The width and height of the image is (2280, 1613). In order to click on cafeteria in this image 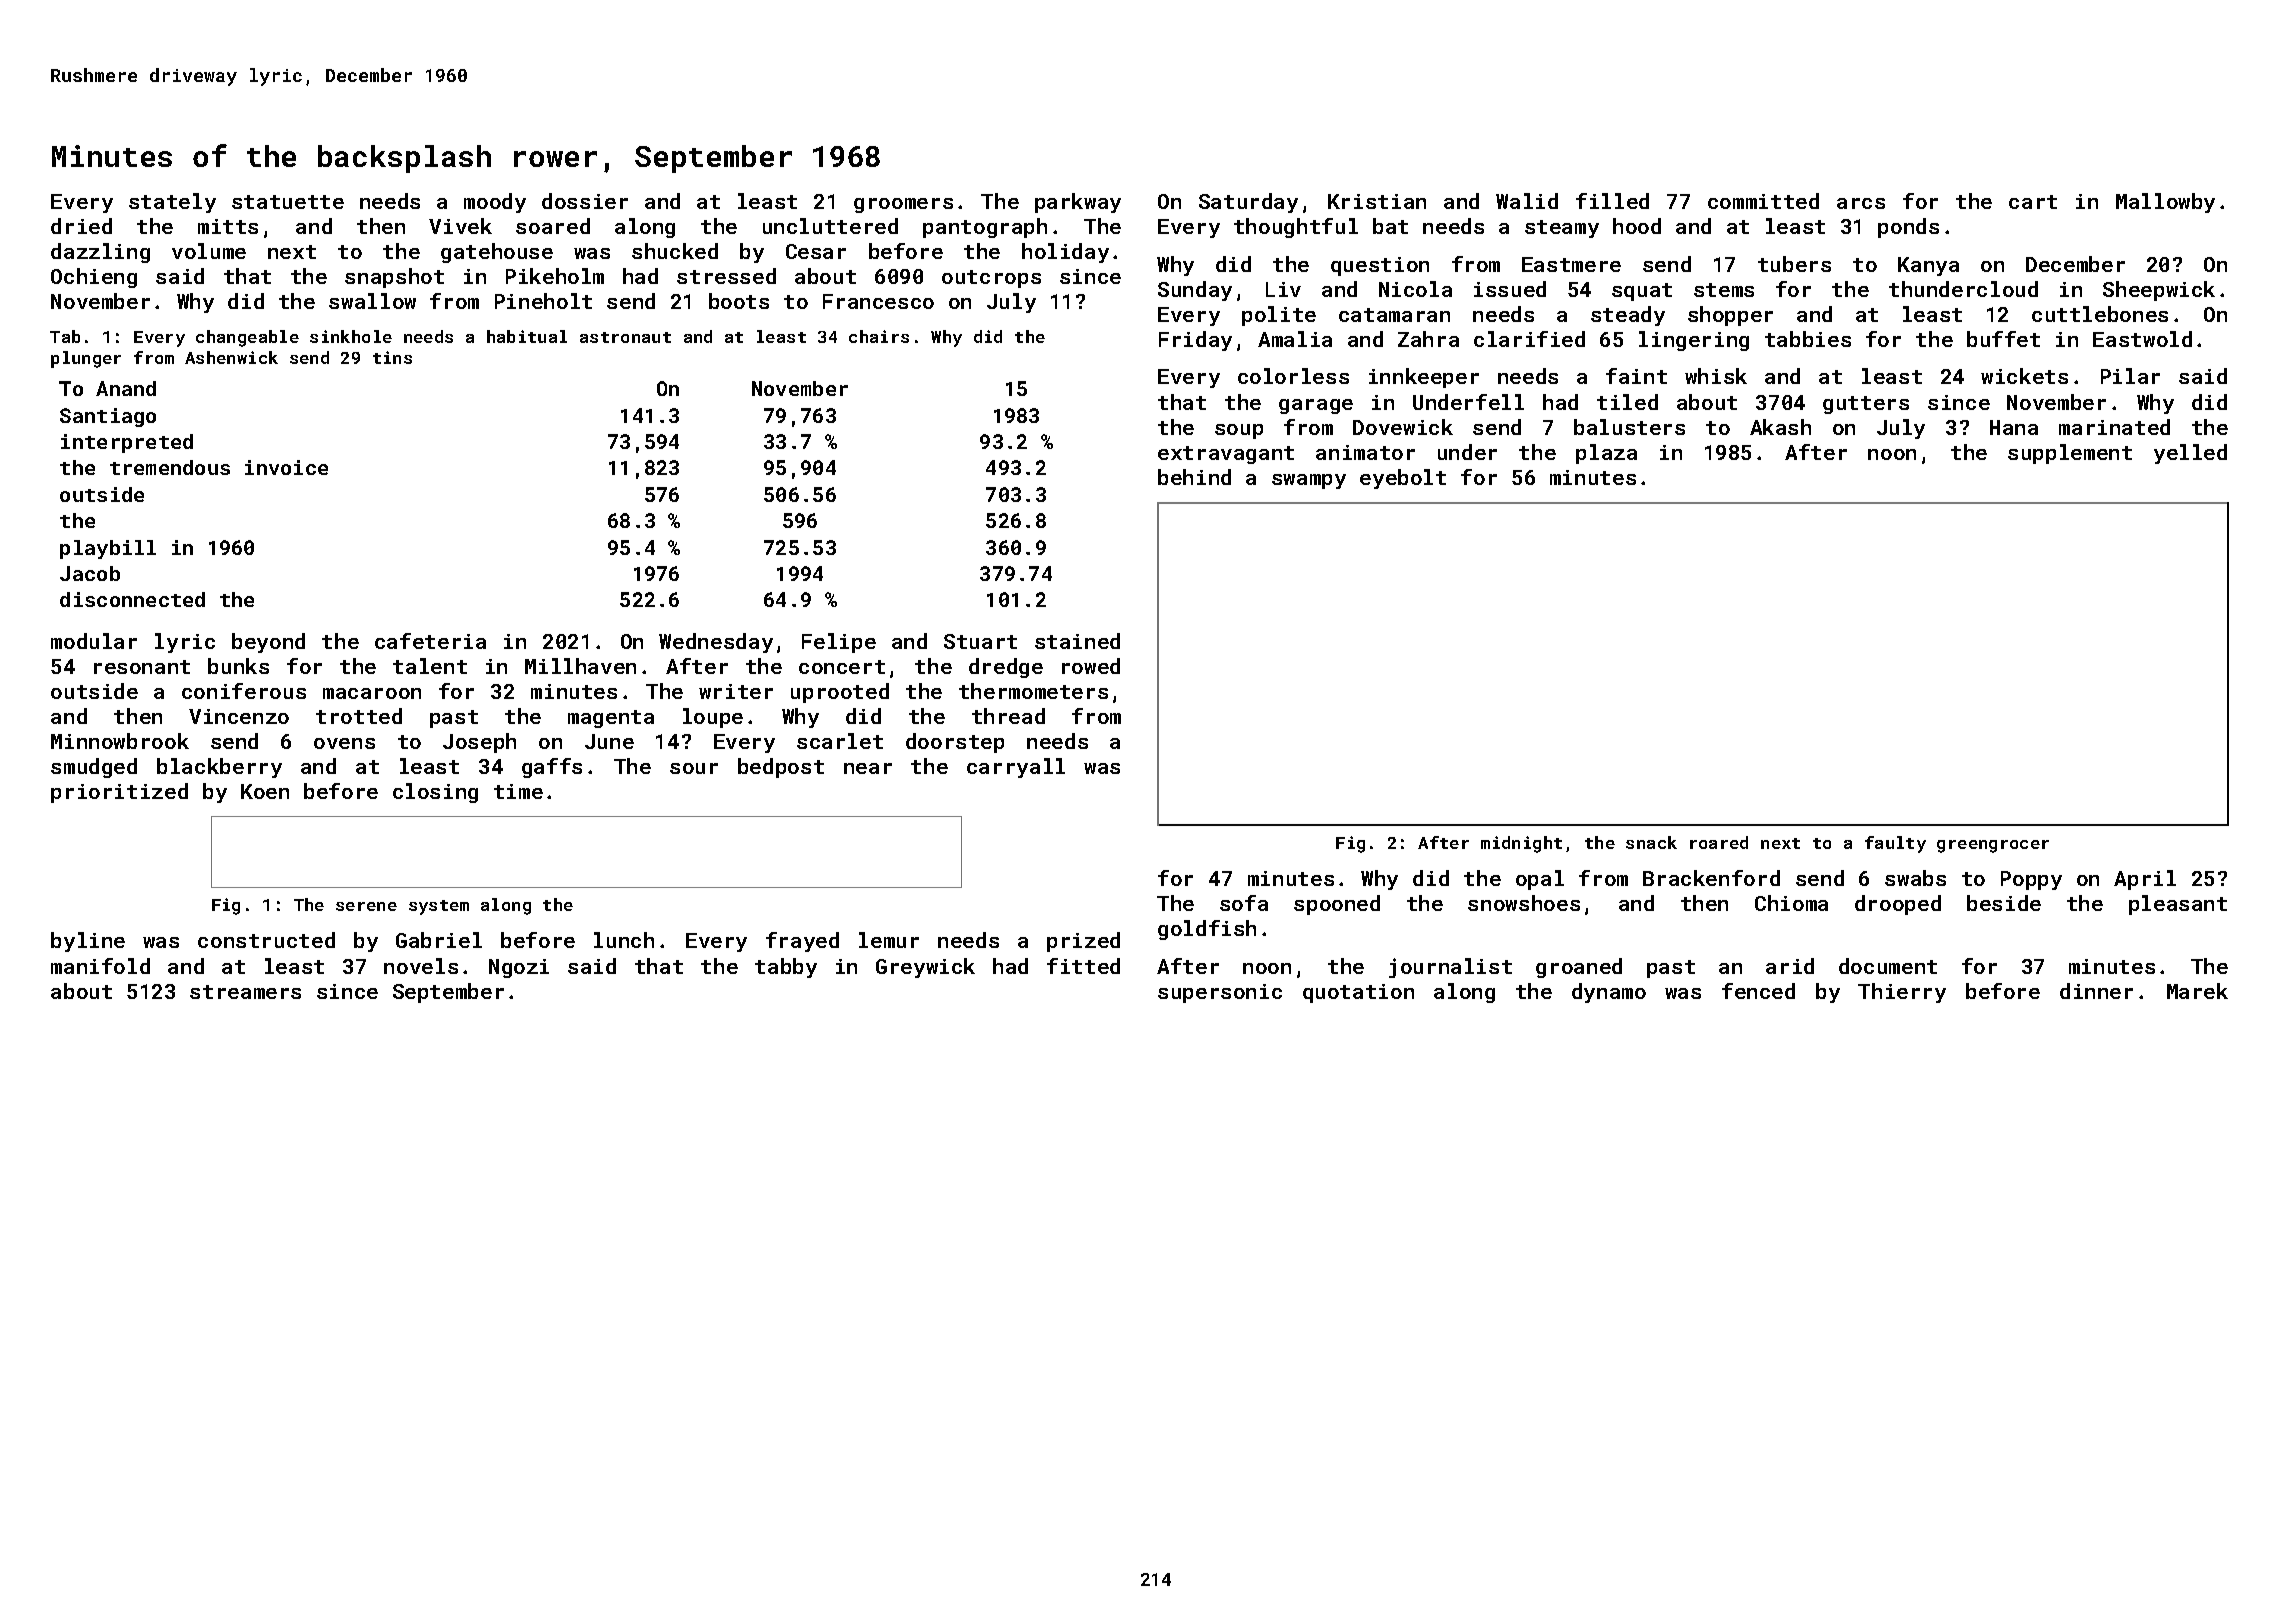, I will do `click(430, 641)`.
